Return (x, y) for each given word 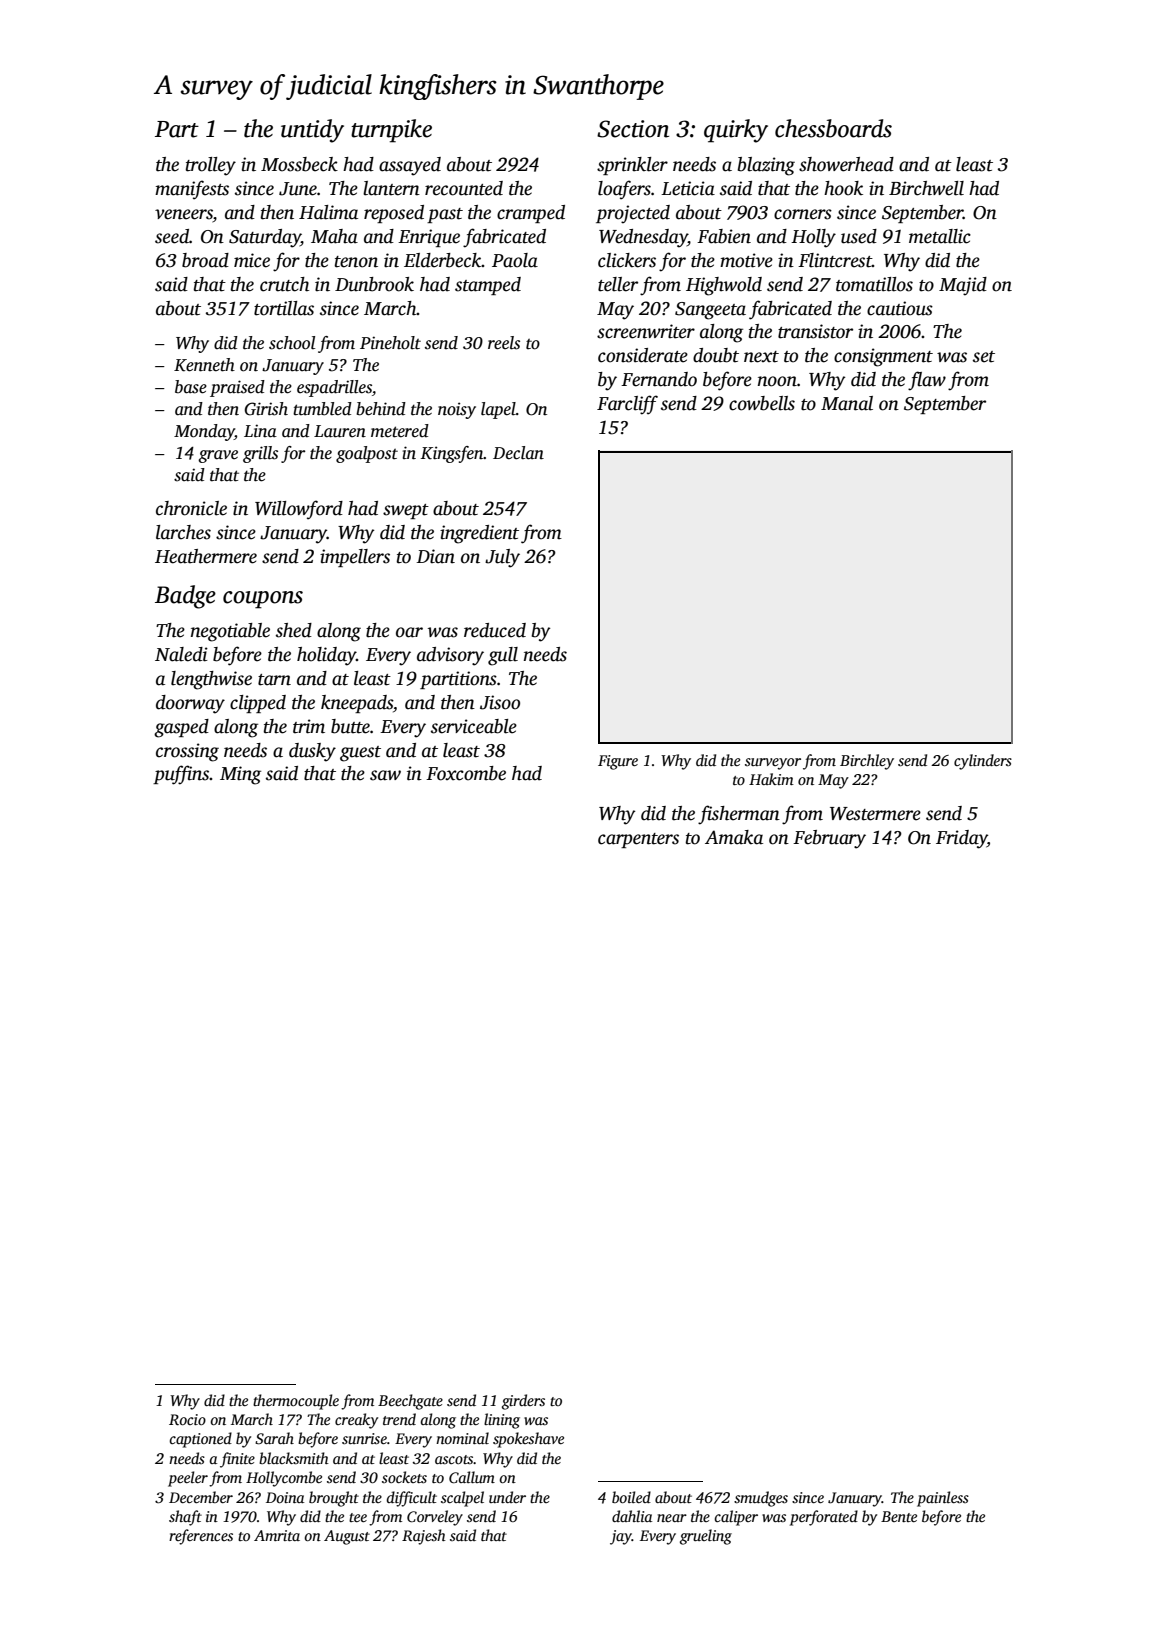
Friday (961, 839)
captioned (200, 1440)
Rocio (187, 1419)
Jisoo (500, 702)
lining (502, 1421)
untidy (312, 131)
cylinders (983, 762)
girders (523, 1402)
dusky (312, 752)
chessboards (833, 128)
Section (633, 129)
